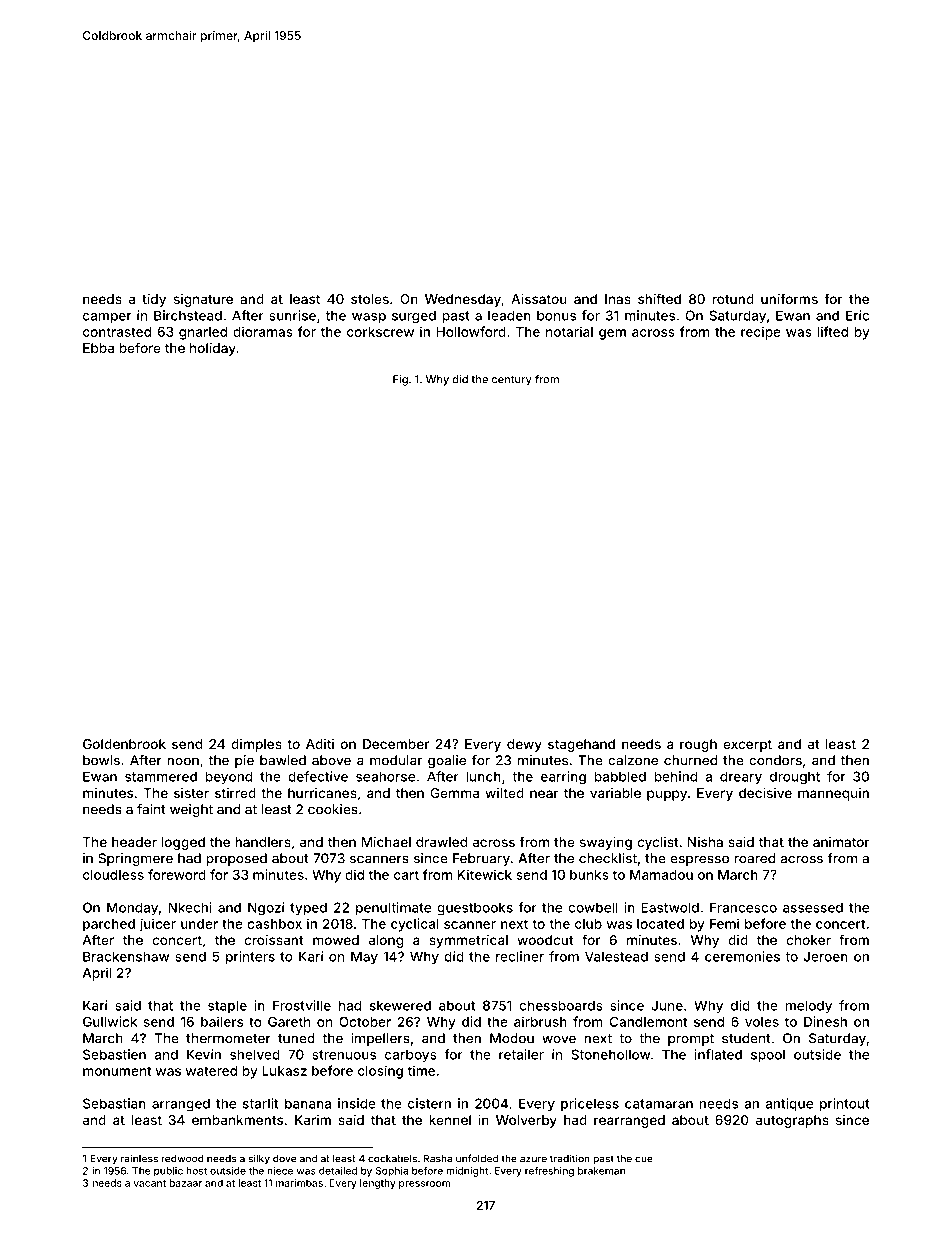 The image size is (952, 1233). What do you see at coordinates (825, 1021) in the screenshot?
I see `Dinesh` at bounding box center [825, 1021].
